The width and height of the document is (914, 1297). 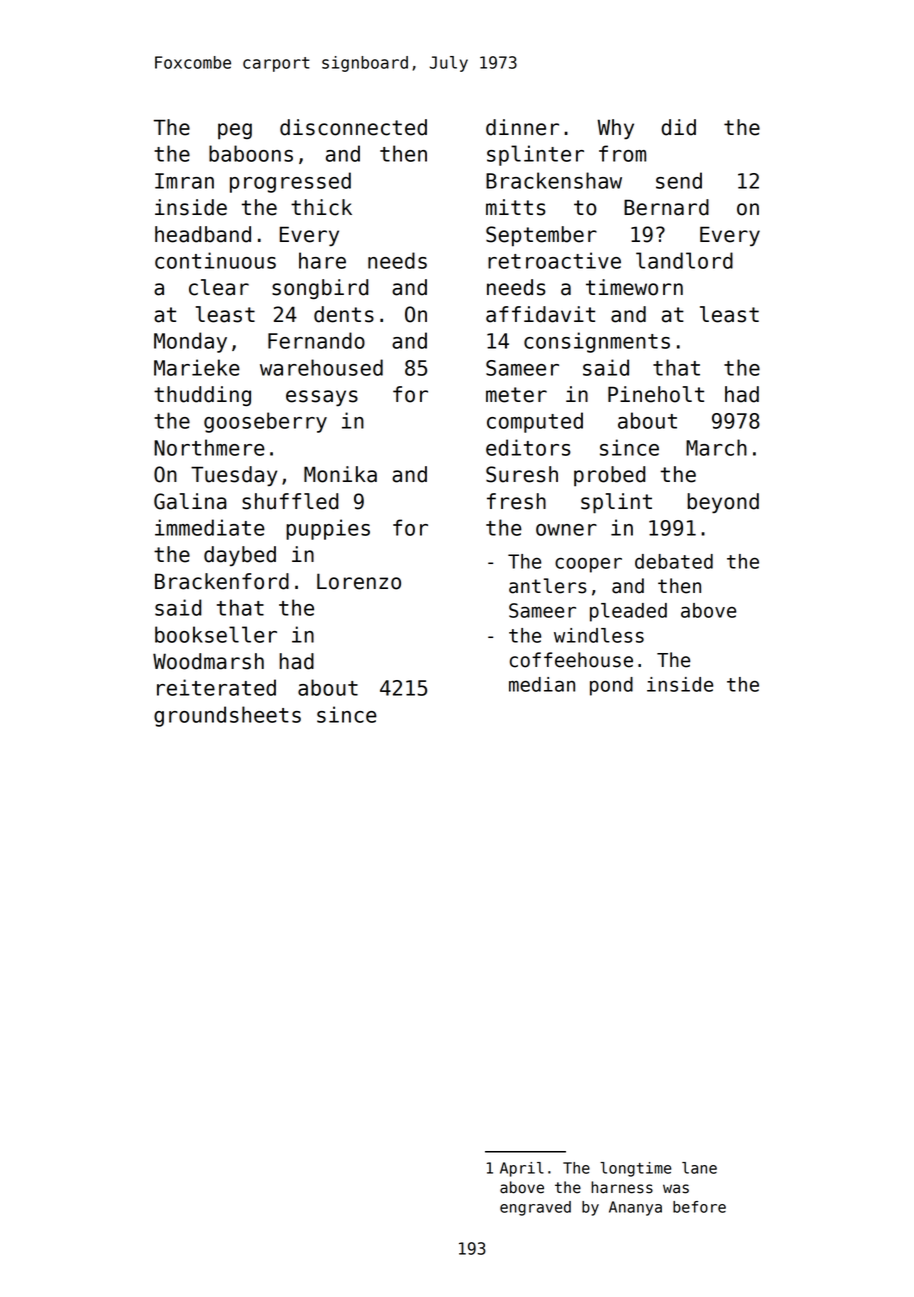 What do you see at coordinates (522, 1169) in the document?
I see `April` at bounding box center [522, 1169].
